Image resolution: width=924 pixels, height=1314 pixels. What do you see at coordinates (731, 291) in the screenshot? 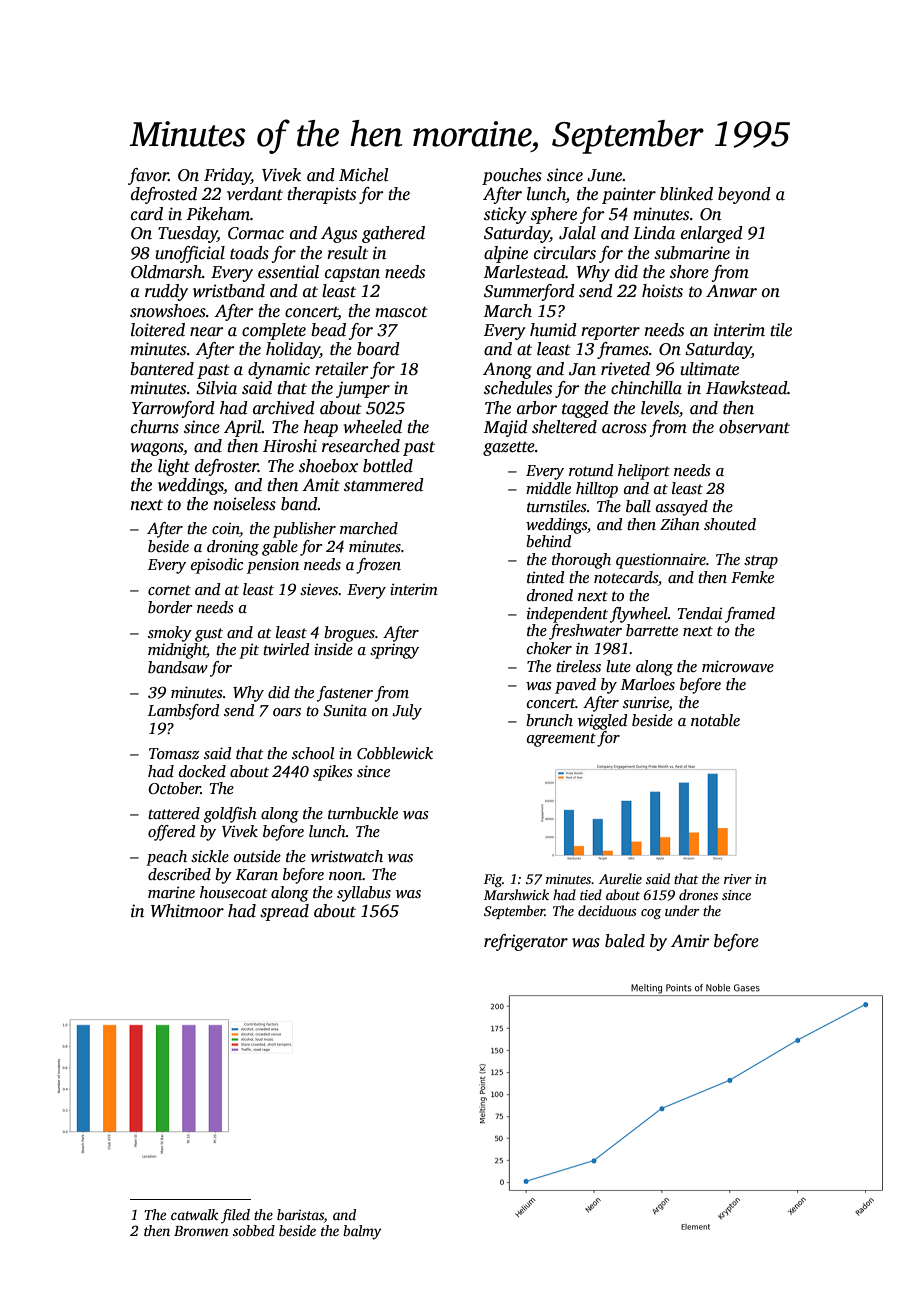
I see `Anwar` at bounding box center [731, 291].
